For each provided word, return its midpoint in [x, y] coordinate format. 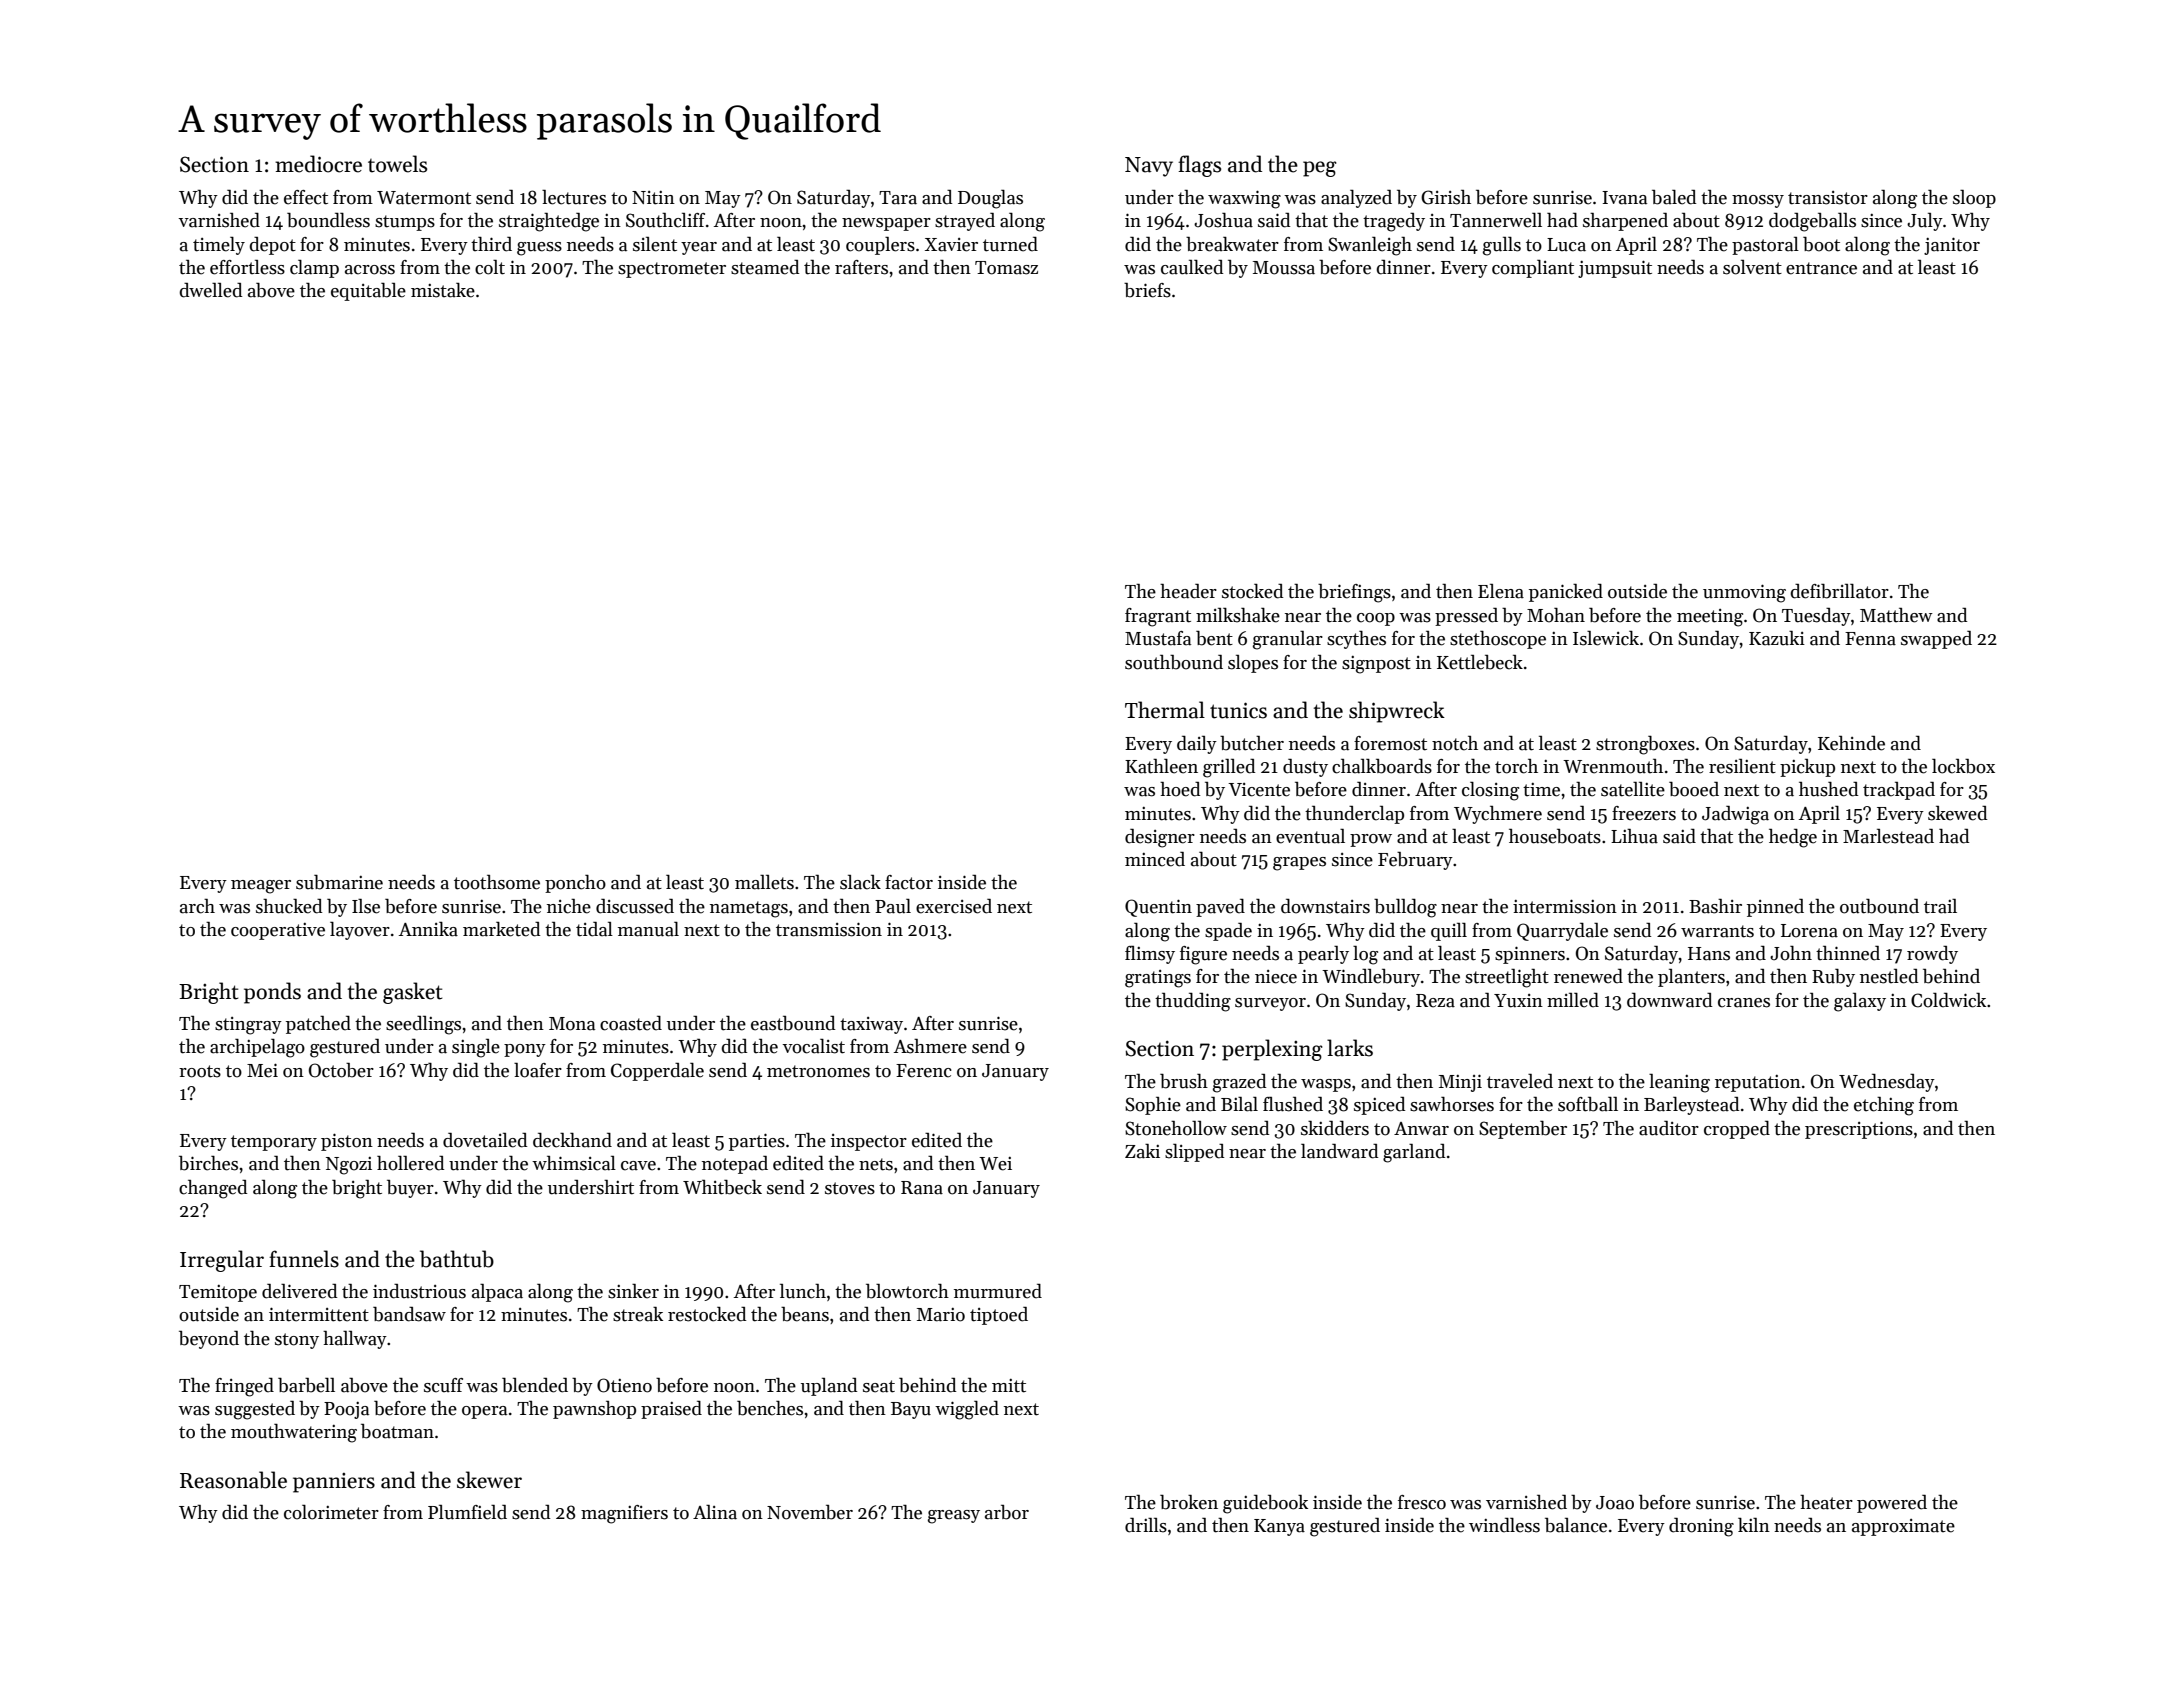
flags [1199, 166]
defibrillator [1839, 591]
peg [1320, 169]
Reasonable [233, 1480]
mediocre [318, 164]
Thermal [1165, 710]
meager [261, 887]
